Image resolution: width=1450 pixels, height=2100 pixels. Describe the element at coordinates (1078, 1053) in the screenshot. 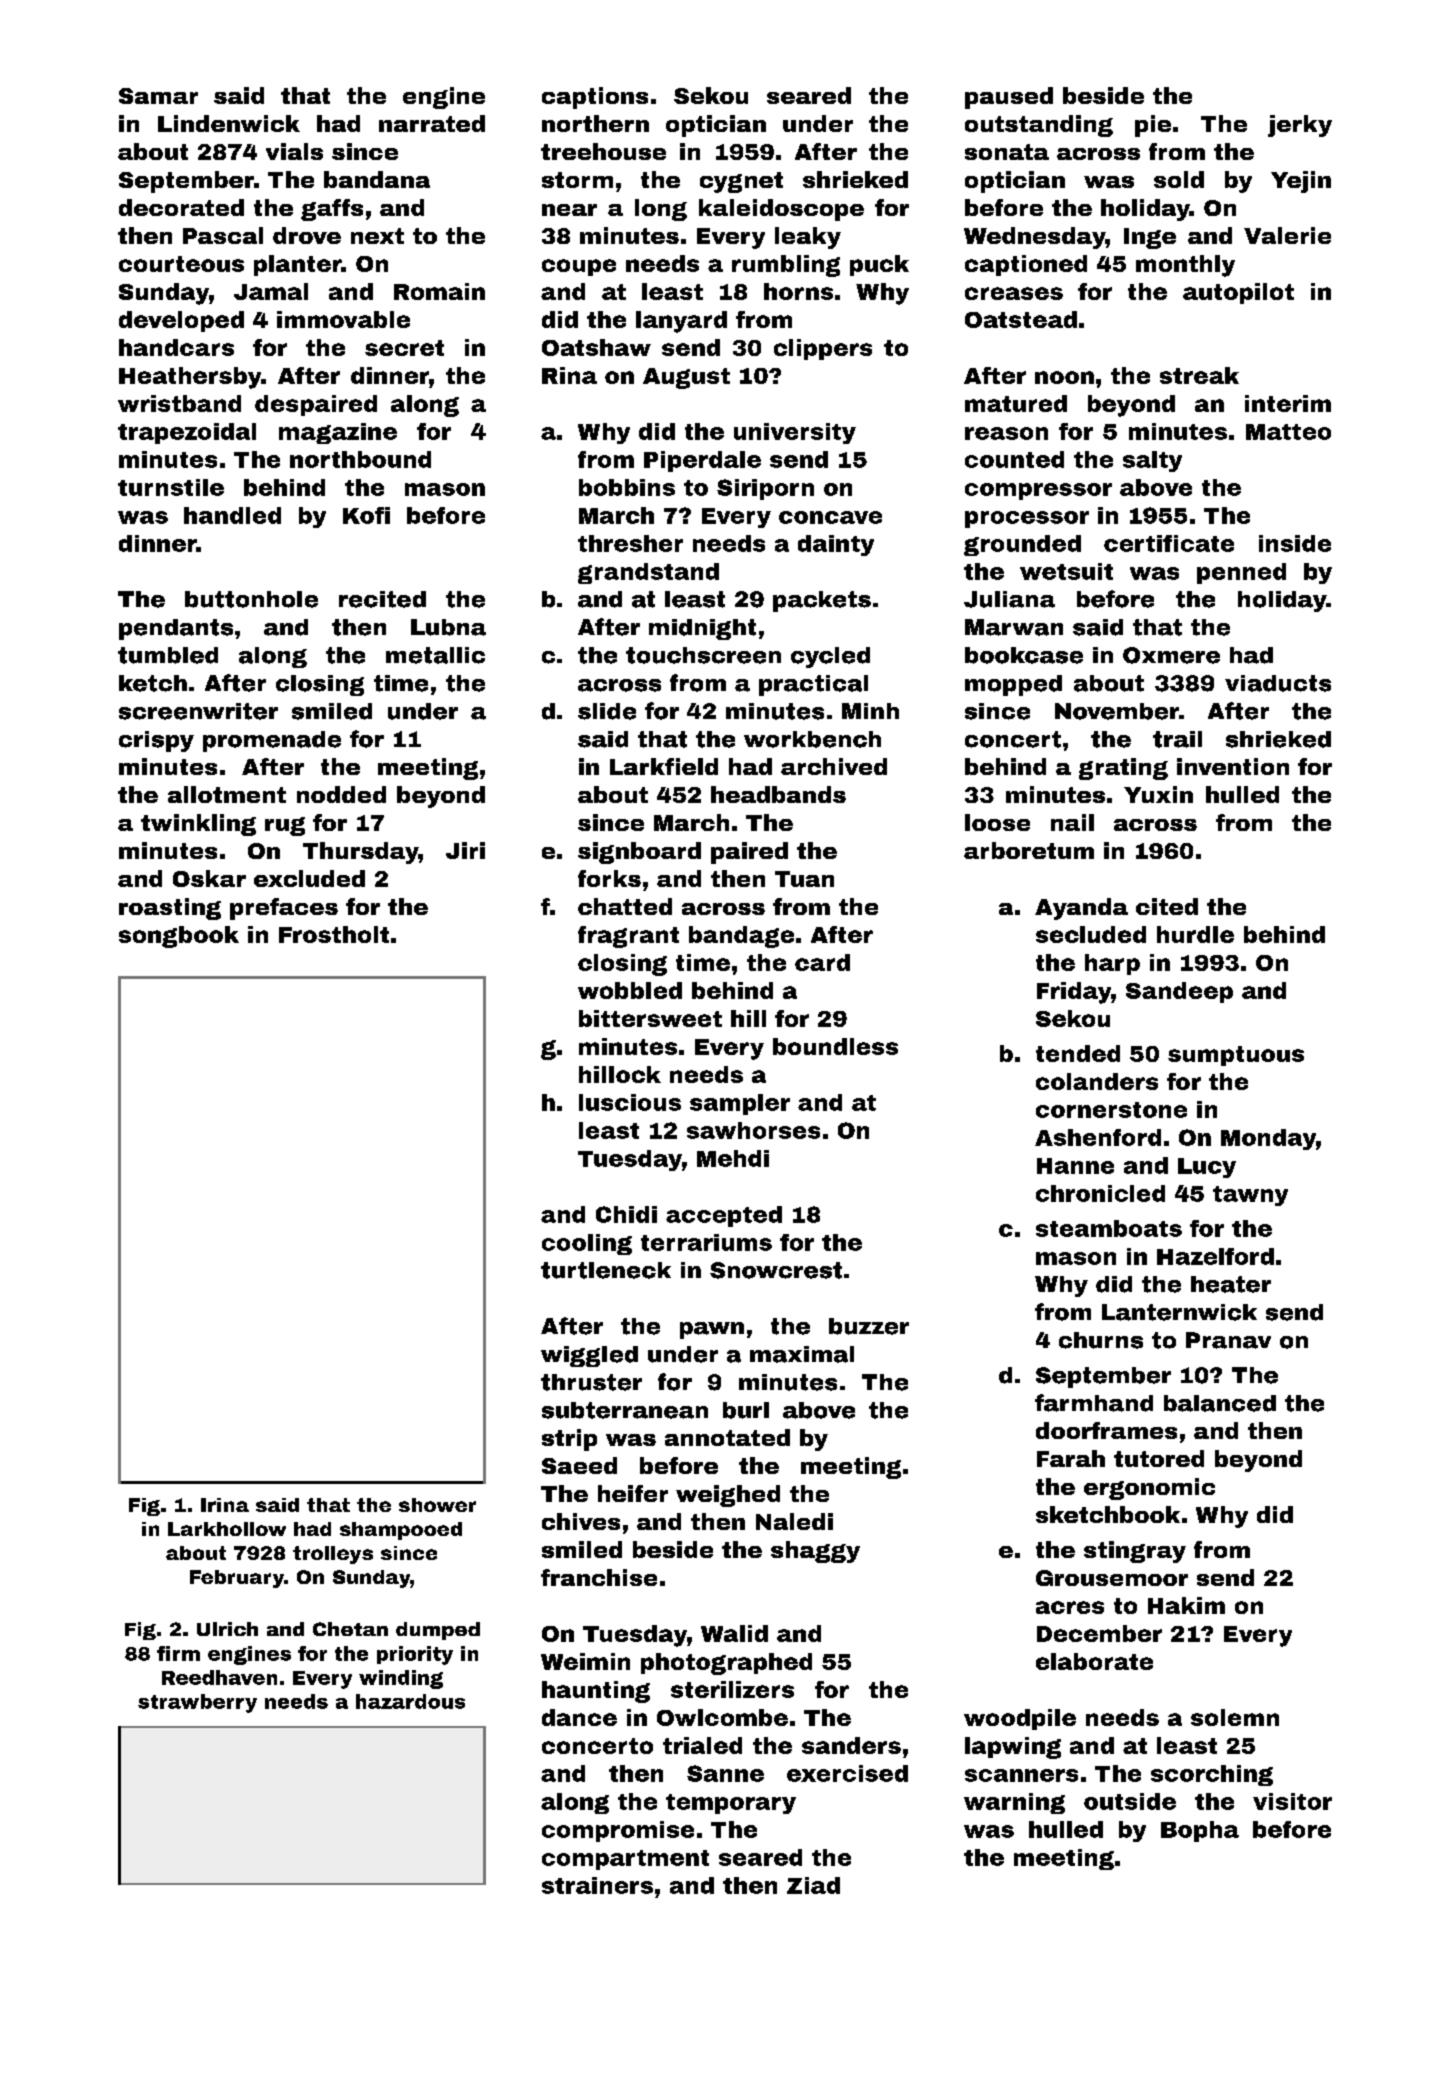

I see `tended` at that location.
